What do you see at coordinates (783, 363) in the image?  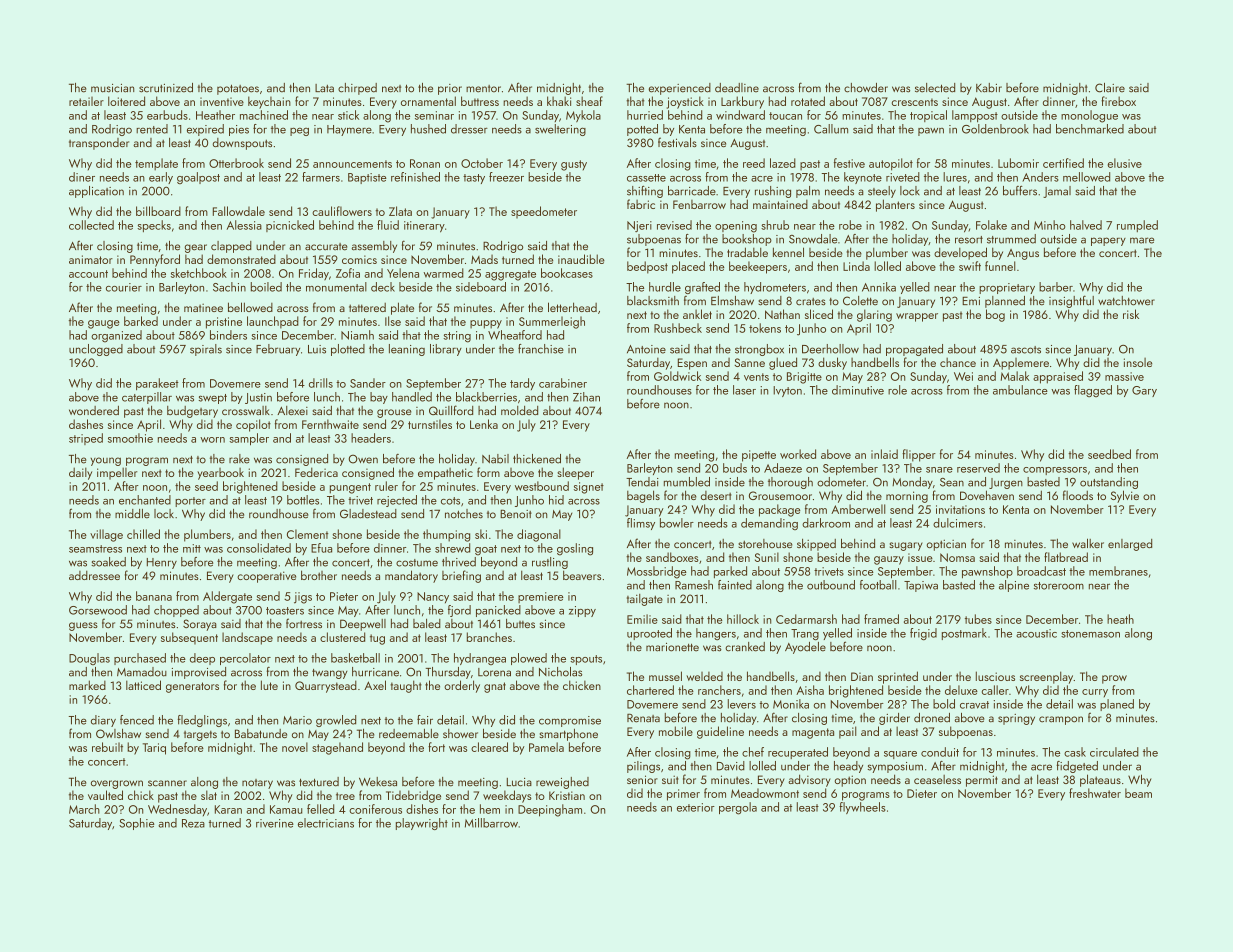 I see `glued` at bounding box center [783, 363].
